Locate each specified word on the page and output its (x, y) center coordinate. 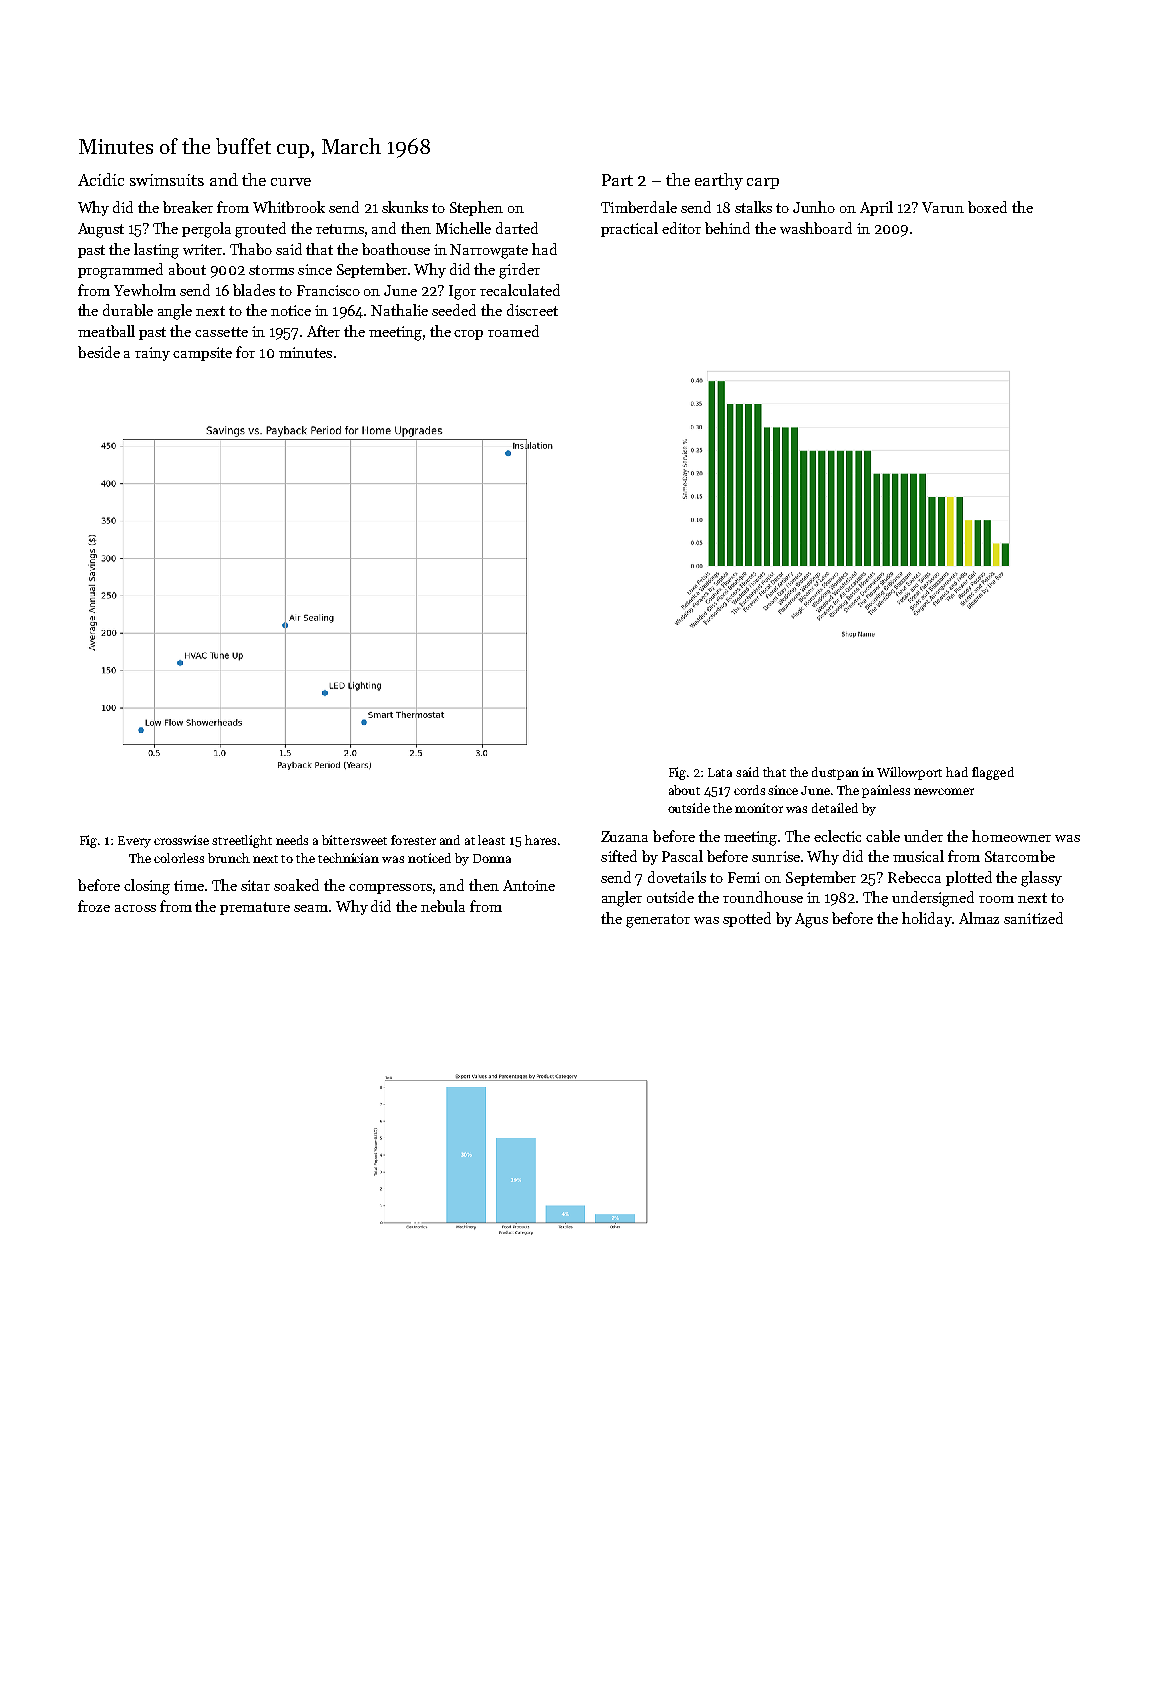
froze (94, 906)
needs (292, 840)
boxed (987, 207)
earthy (719, 181)
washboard (816, 228)
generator (658, 921)
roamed (513, 331)
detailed (835, 808)
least (491, 840)
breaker (188, 207)
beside (99, 352)
